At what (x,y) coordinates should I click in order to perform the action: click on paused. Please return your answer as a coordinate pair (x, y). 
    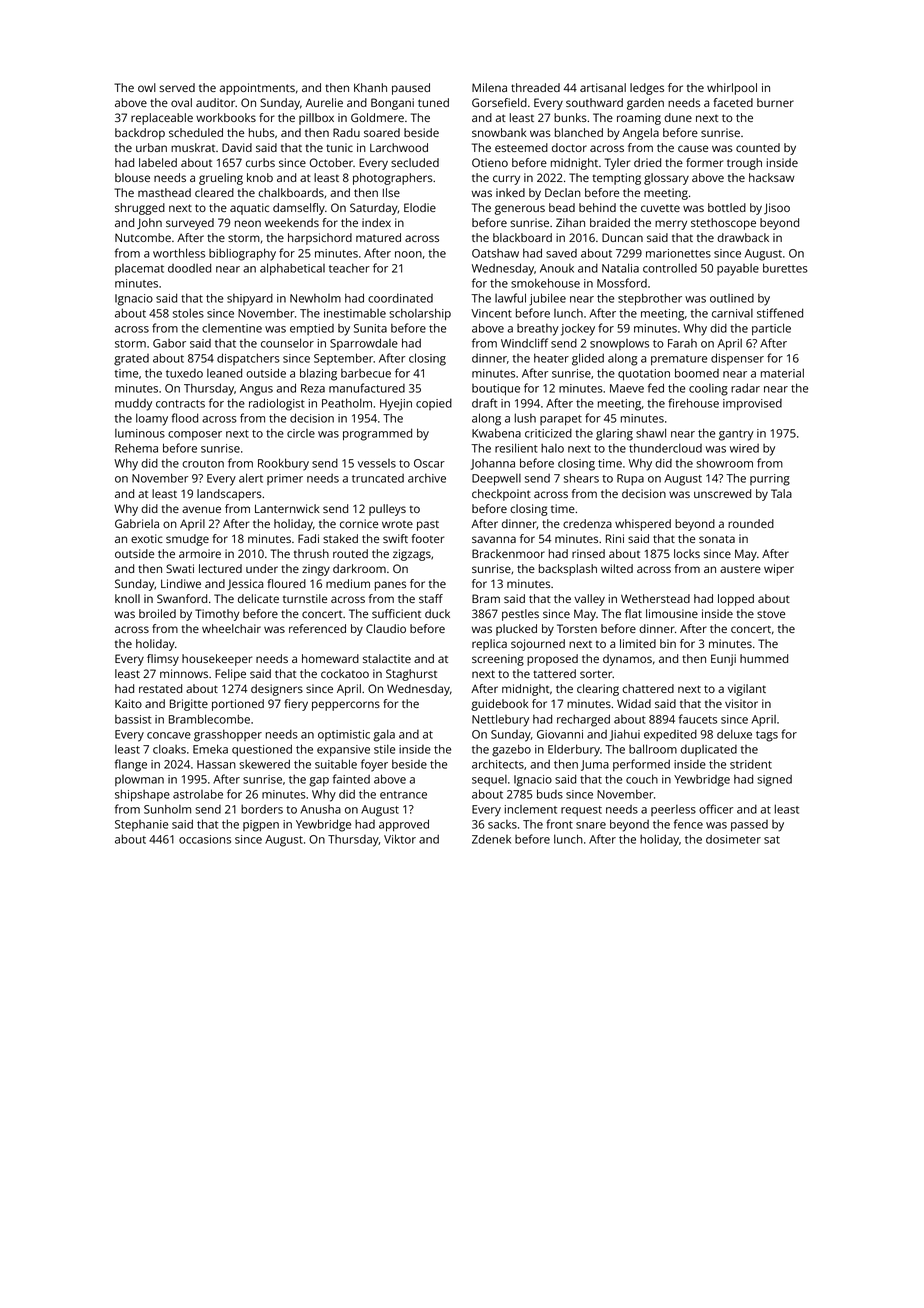
    Looking at the image, I should click on (411, 89).
